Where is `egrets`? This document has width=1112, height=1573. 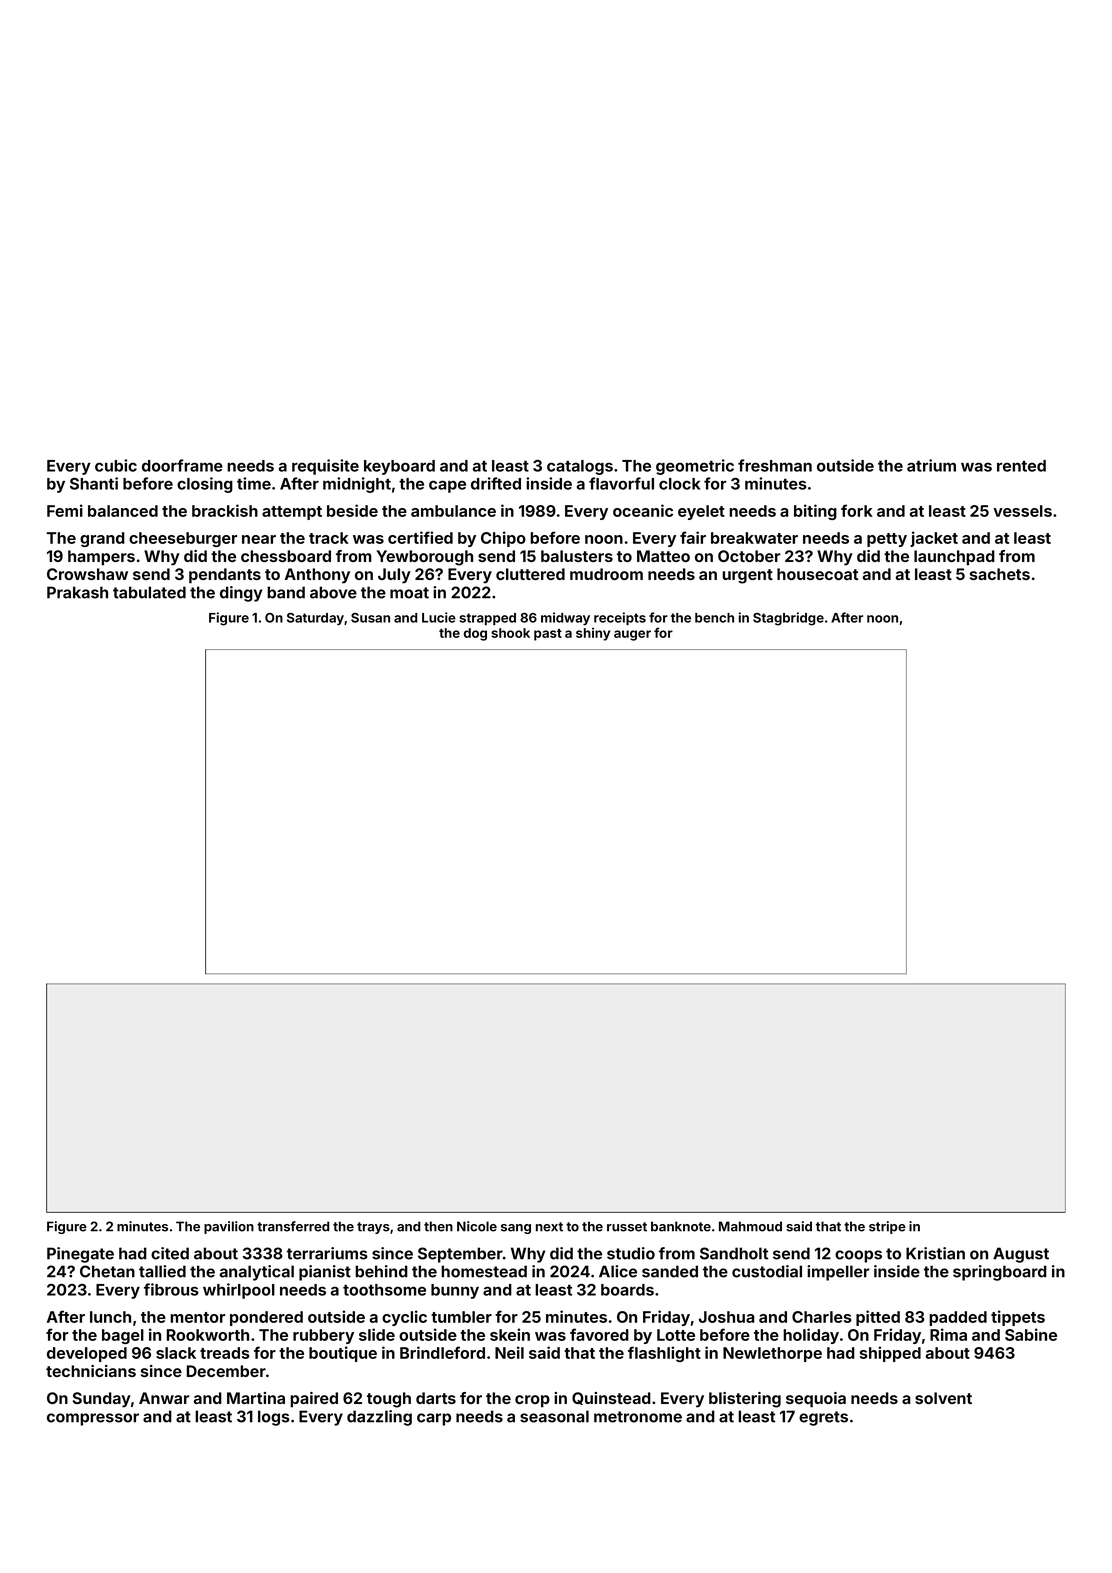 egrets is located at coordinates (823, 1418).
